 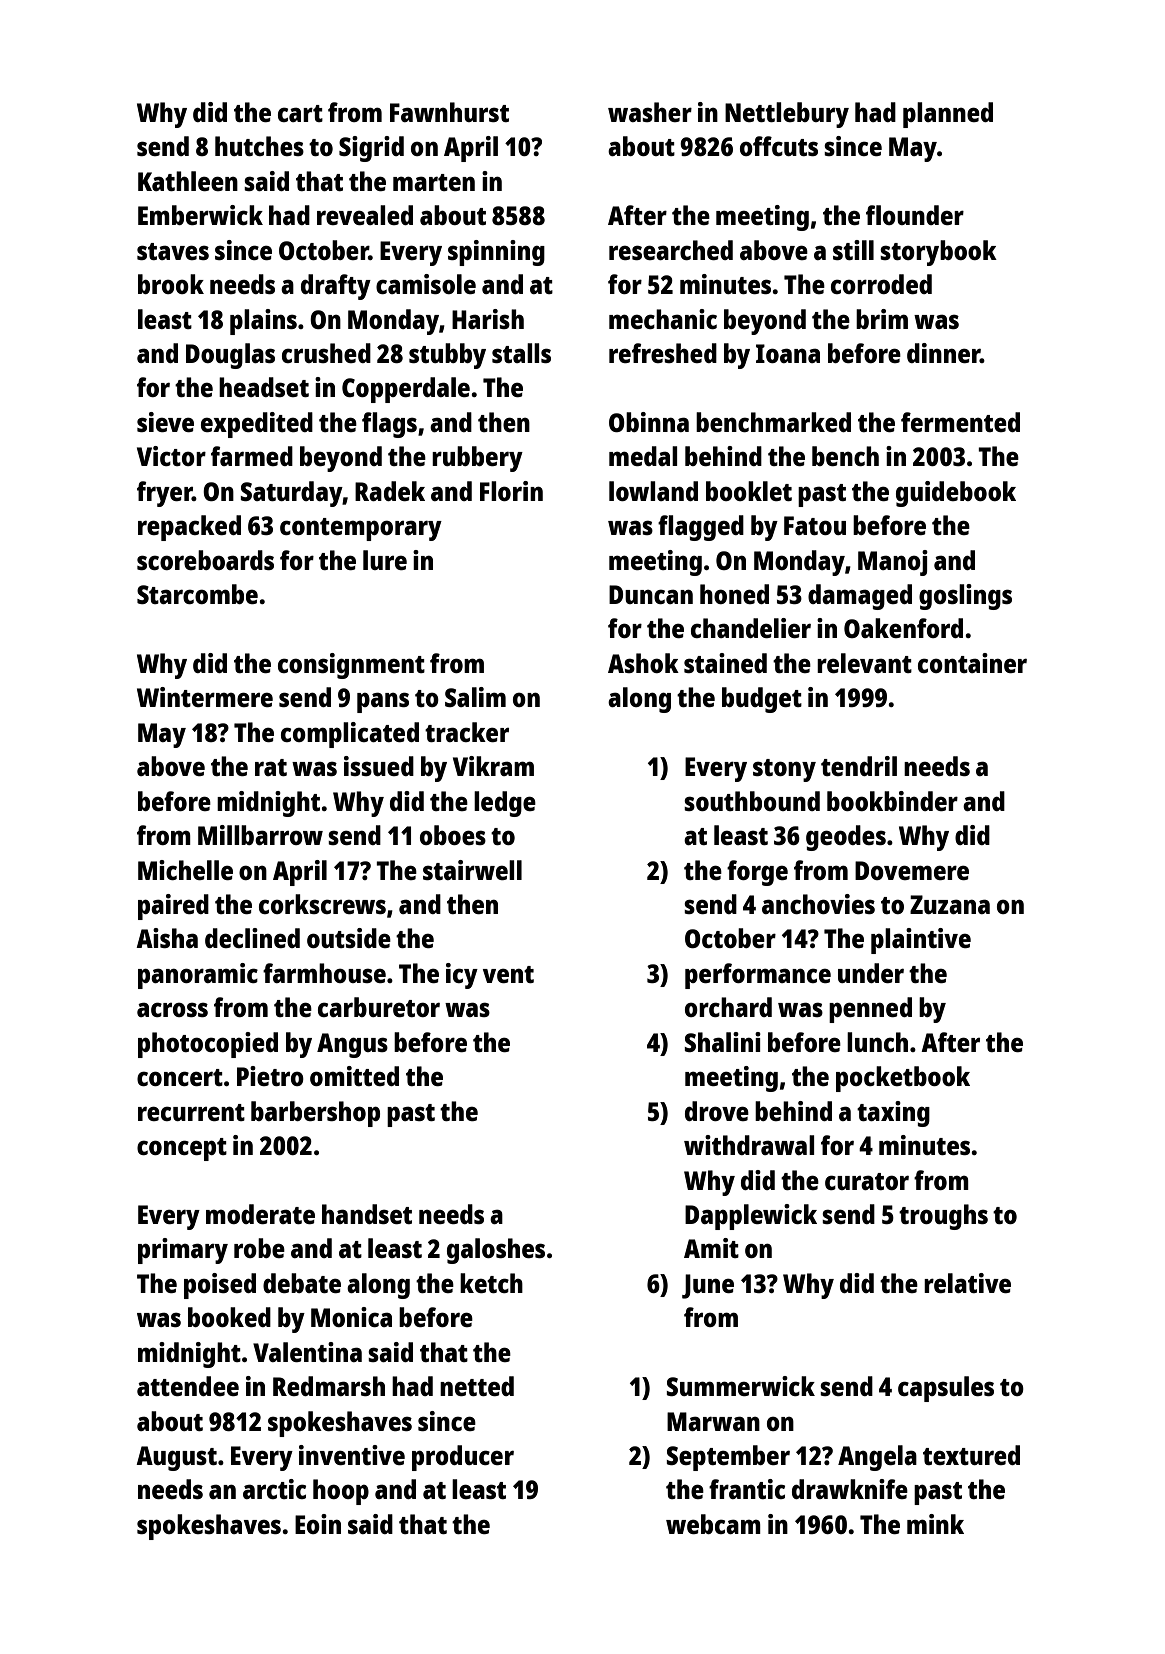 I want to click on August, so click(x=176, y=1458).
